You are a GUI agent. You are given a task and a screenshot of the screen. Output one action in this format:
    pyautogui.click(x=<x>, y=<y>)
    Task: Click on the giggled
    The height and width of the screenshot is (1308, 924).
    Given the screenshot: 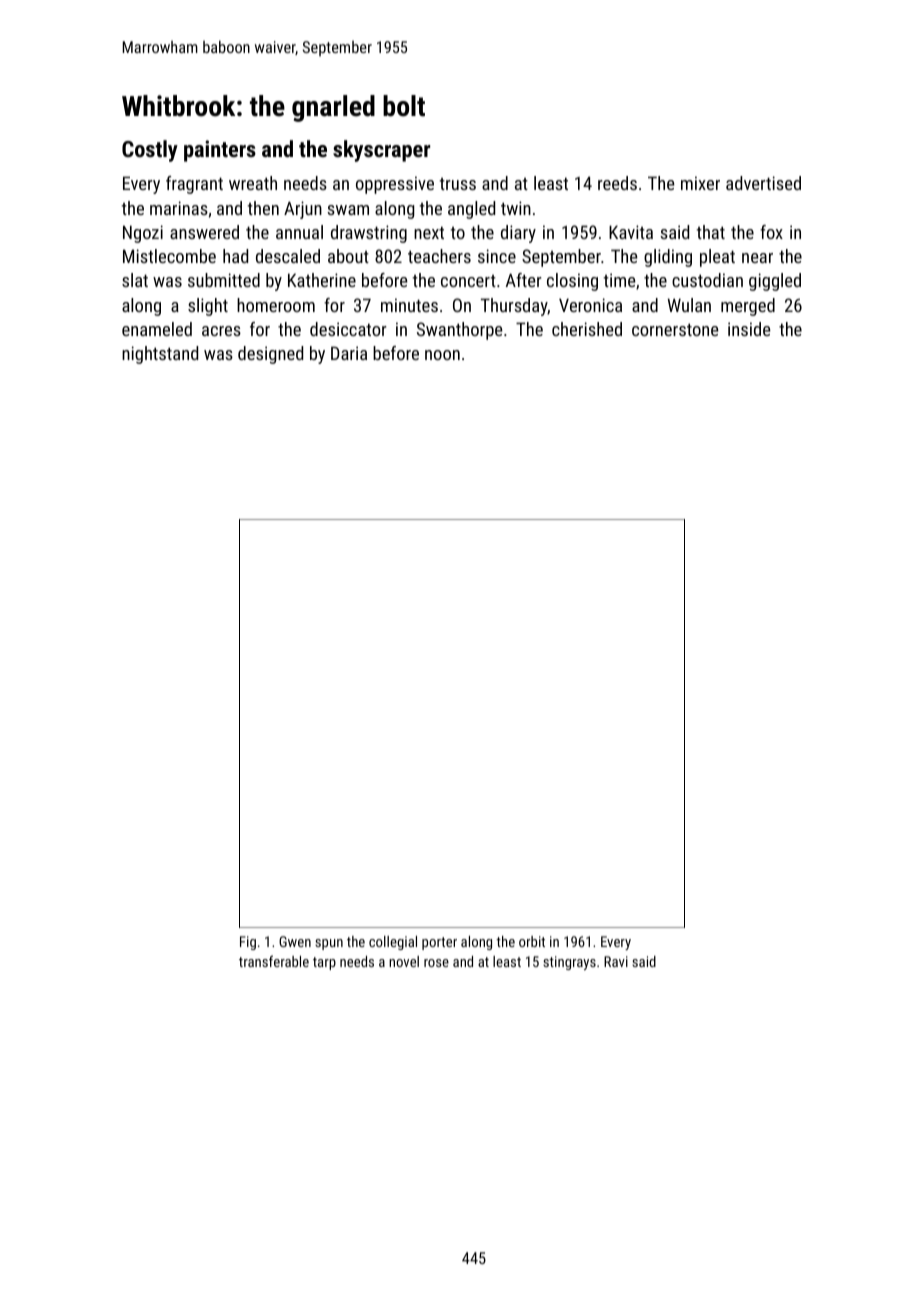 What is the action you would take?
    pyautogui.click(x=775, y=282)
